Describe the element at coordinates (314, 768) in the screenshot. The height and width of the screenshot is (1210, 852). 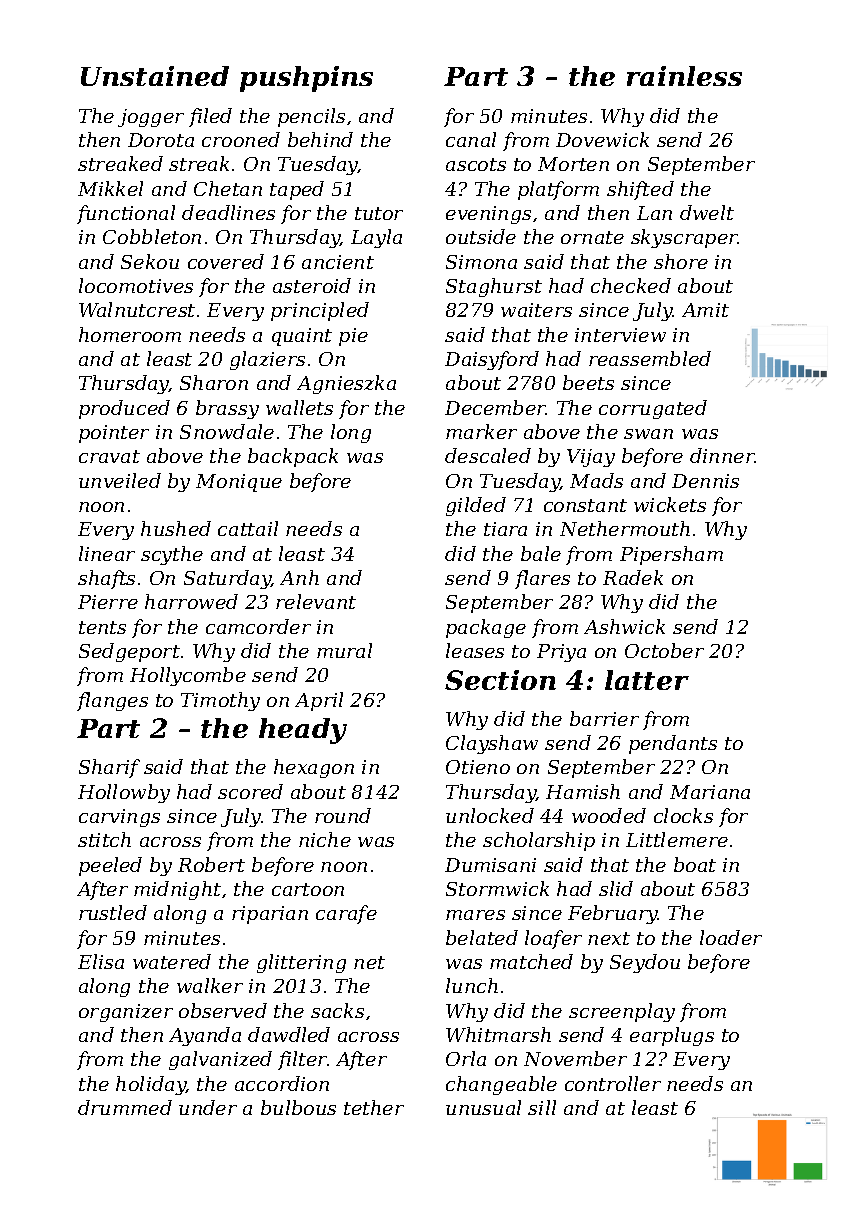
I see `hexagon` at that location.
